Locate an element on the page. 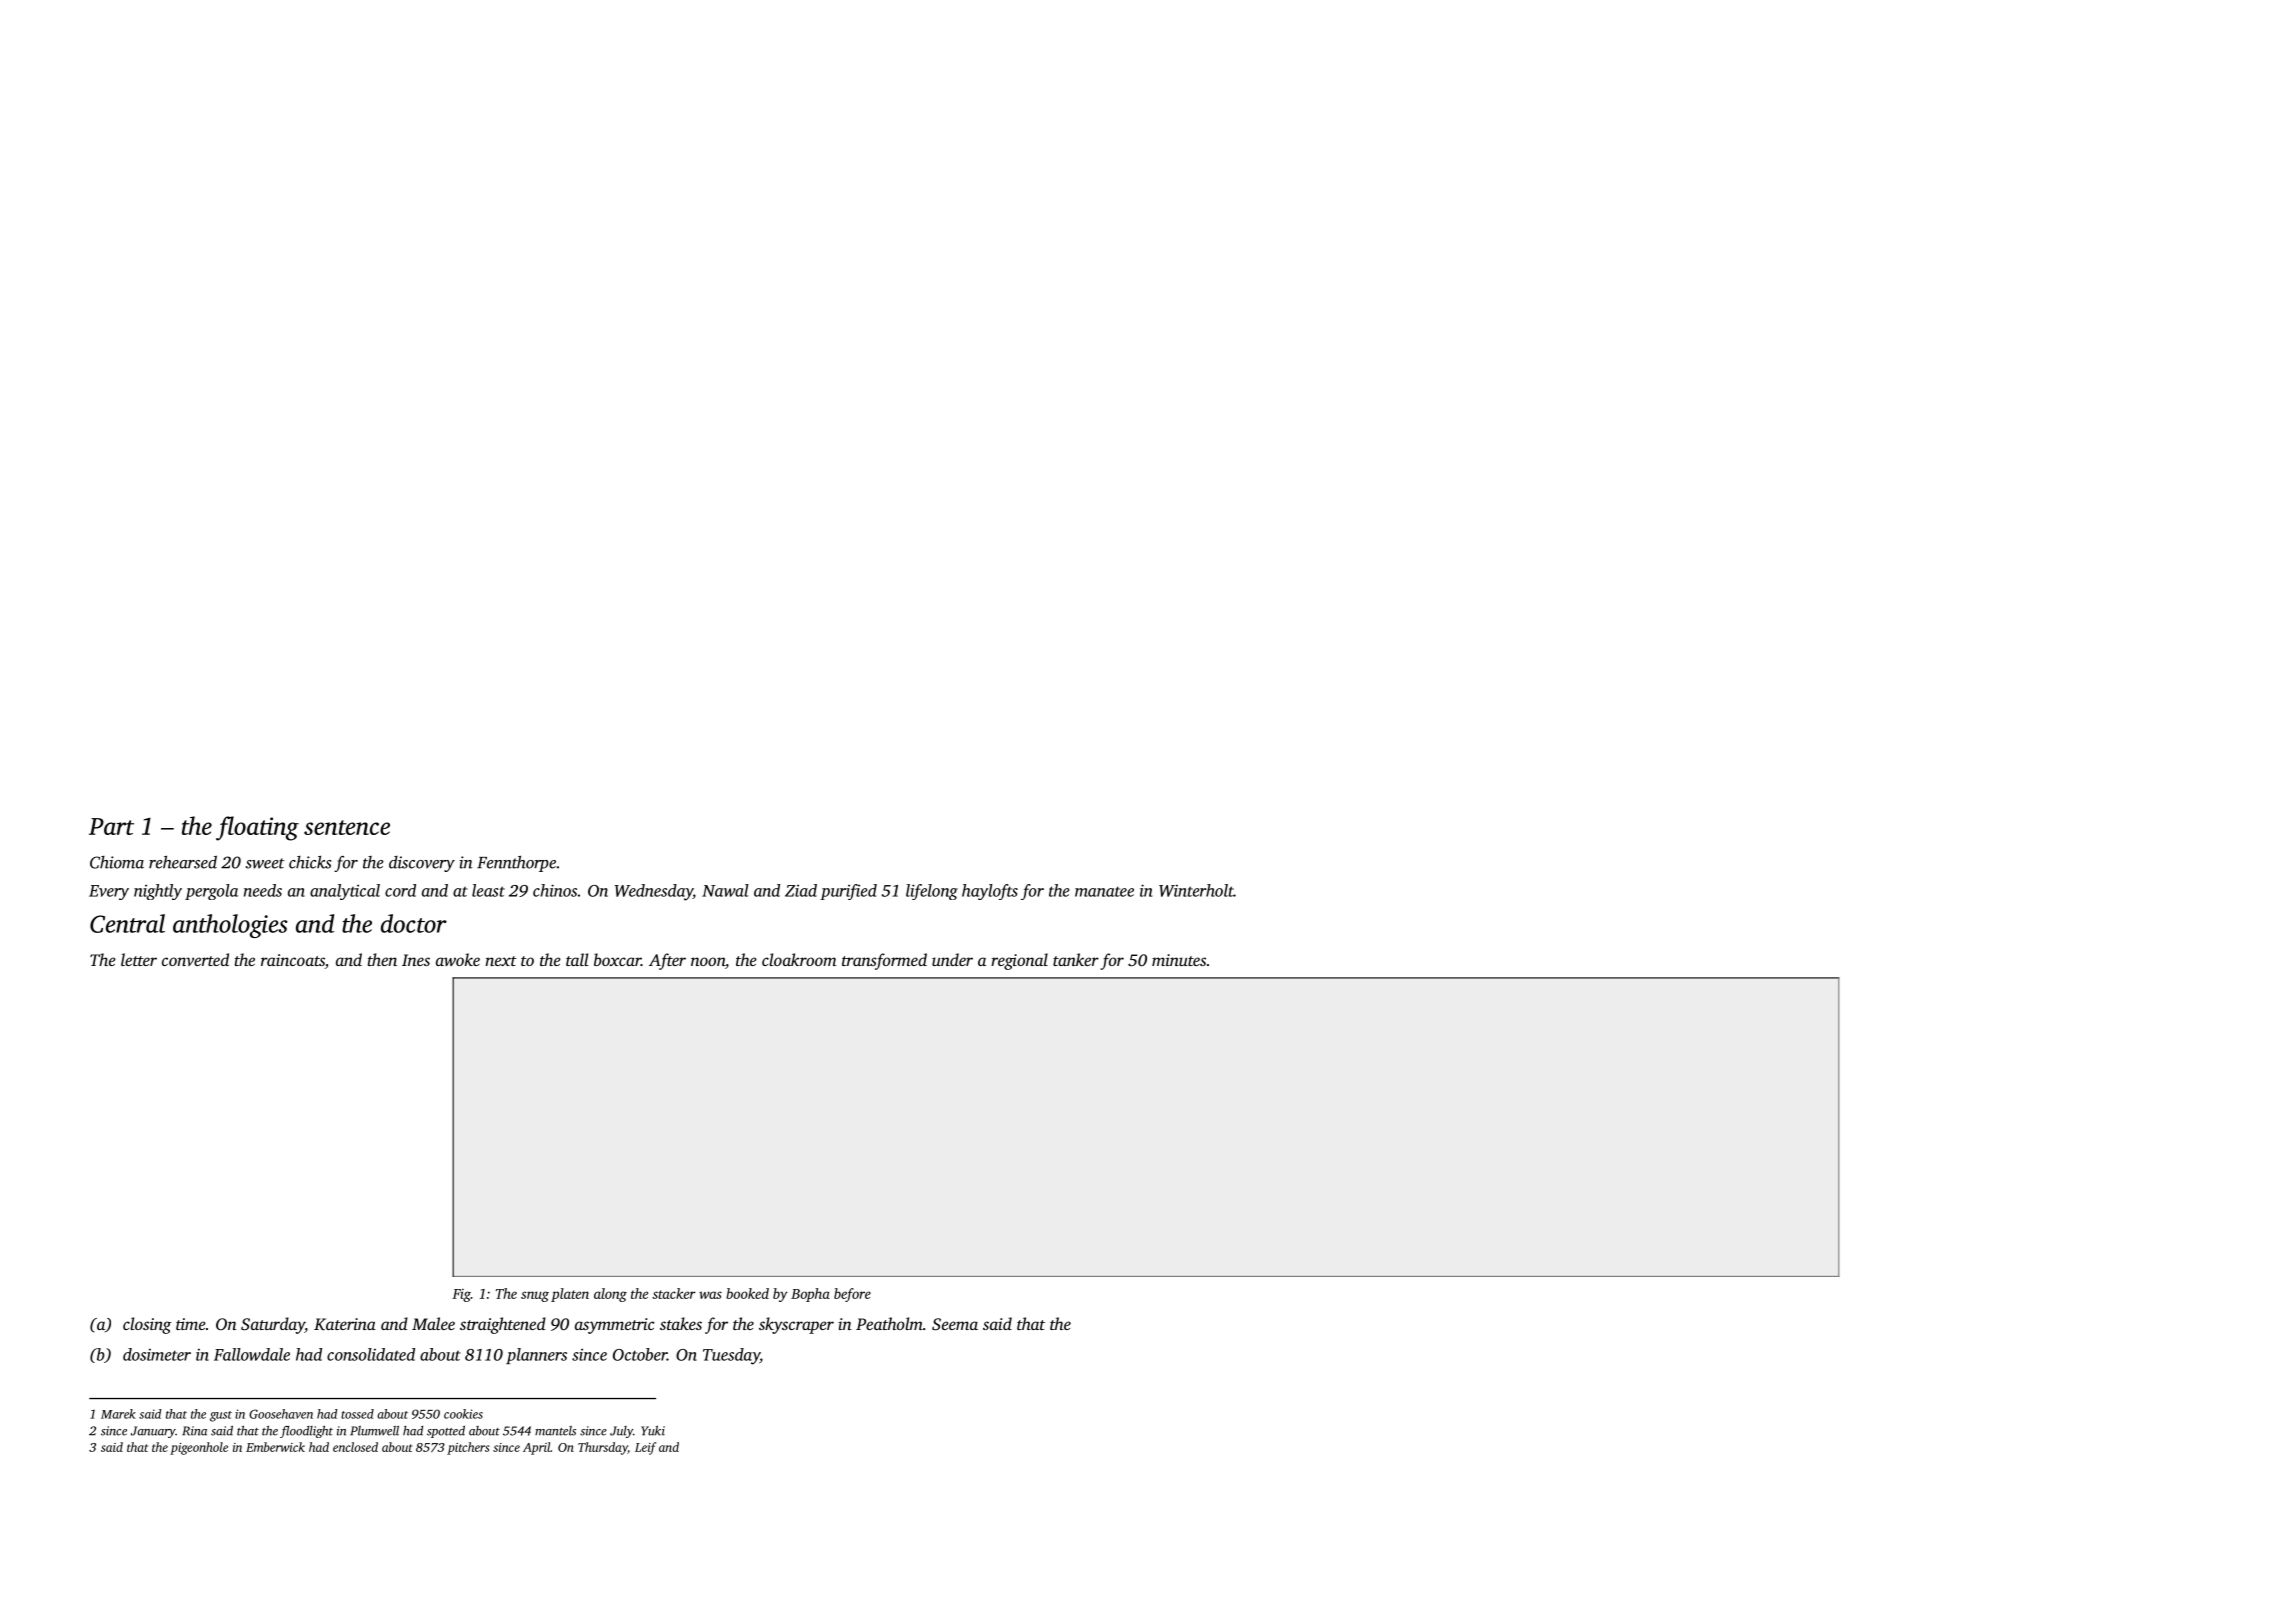 This document has width=2292, height=1620. transformed is located at coordinates (884, 961).
